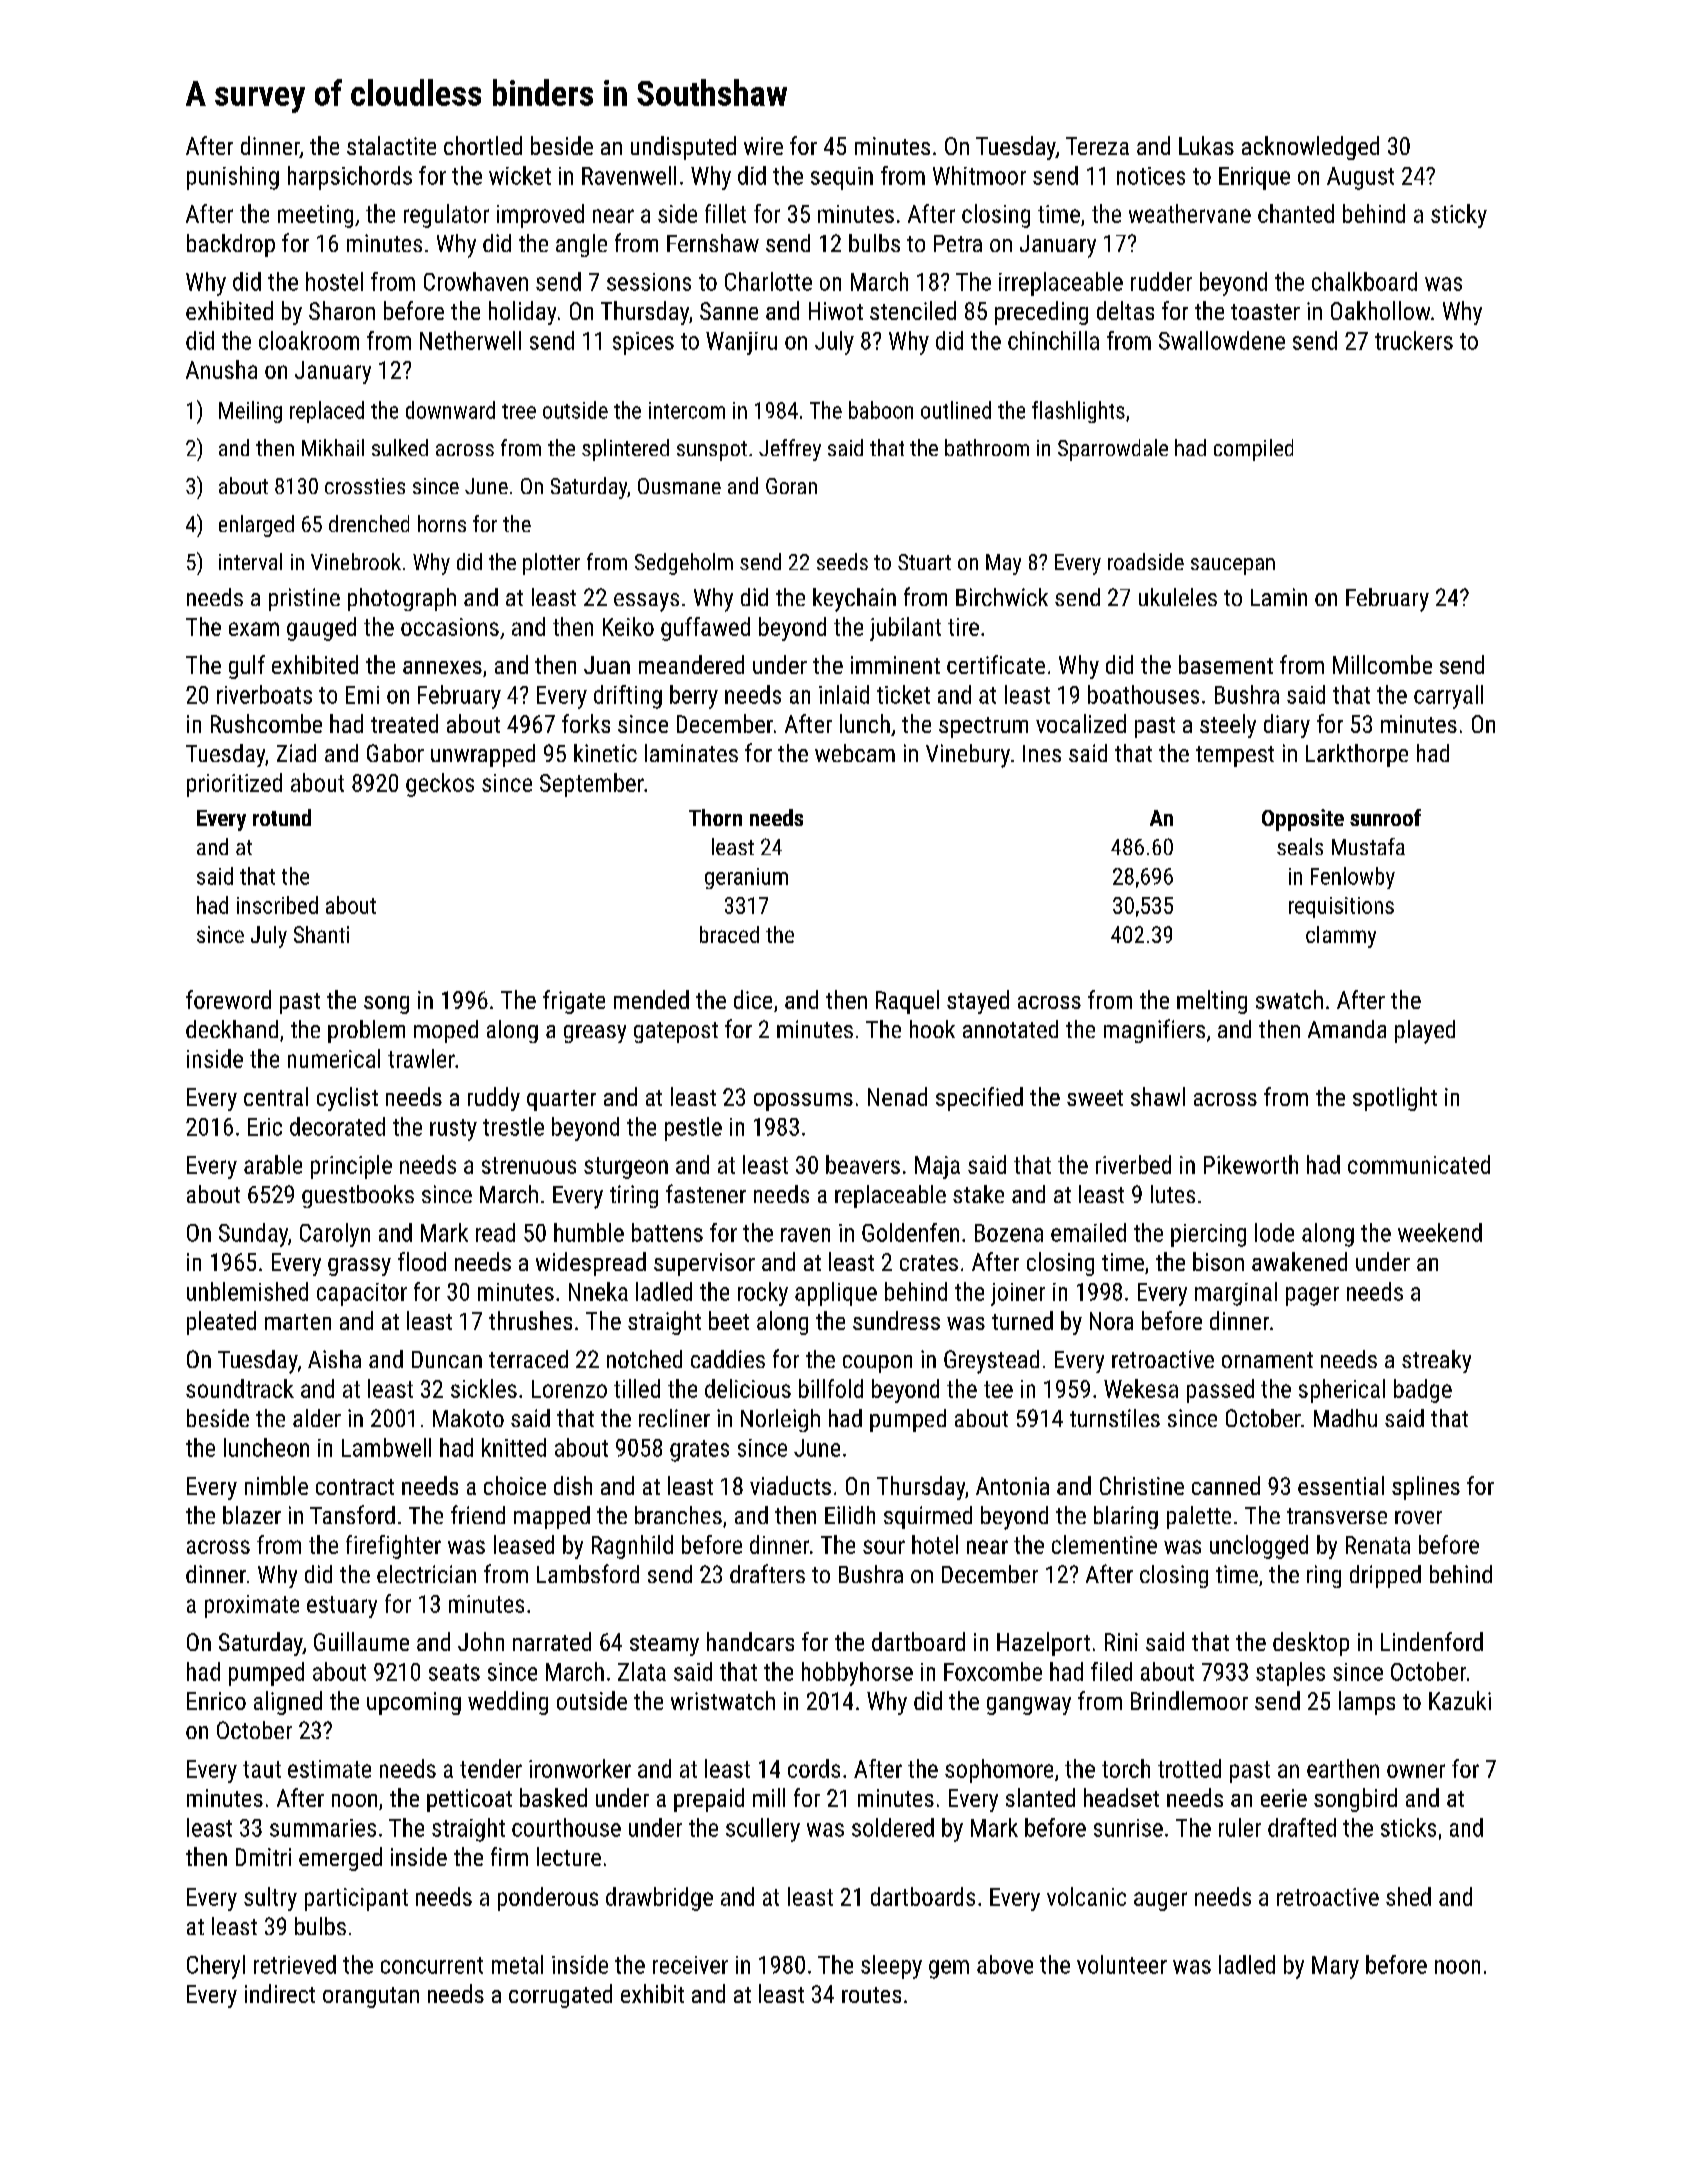 The image size is (1683, 2178). Describe the element at coordinates (803, 1102) in the page. I see `opossums` at that location.
